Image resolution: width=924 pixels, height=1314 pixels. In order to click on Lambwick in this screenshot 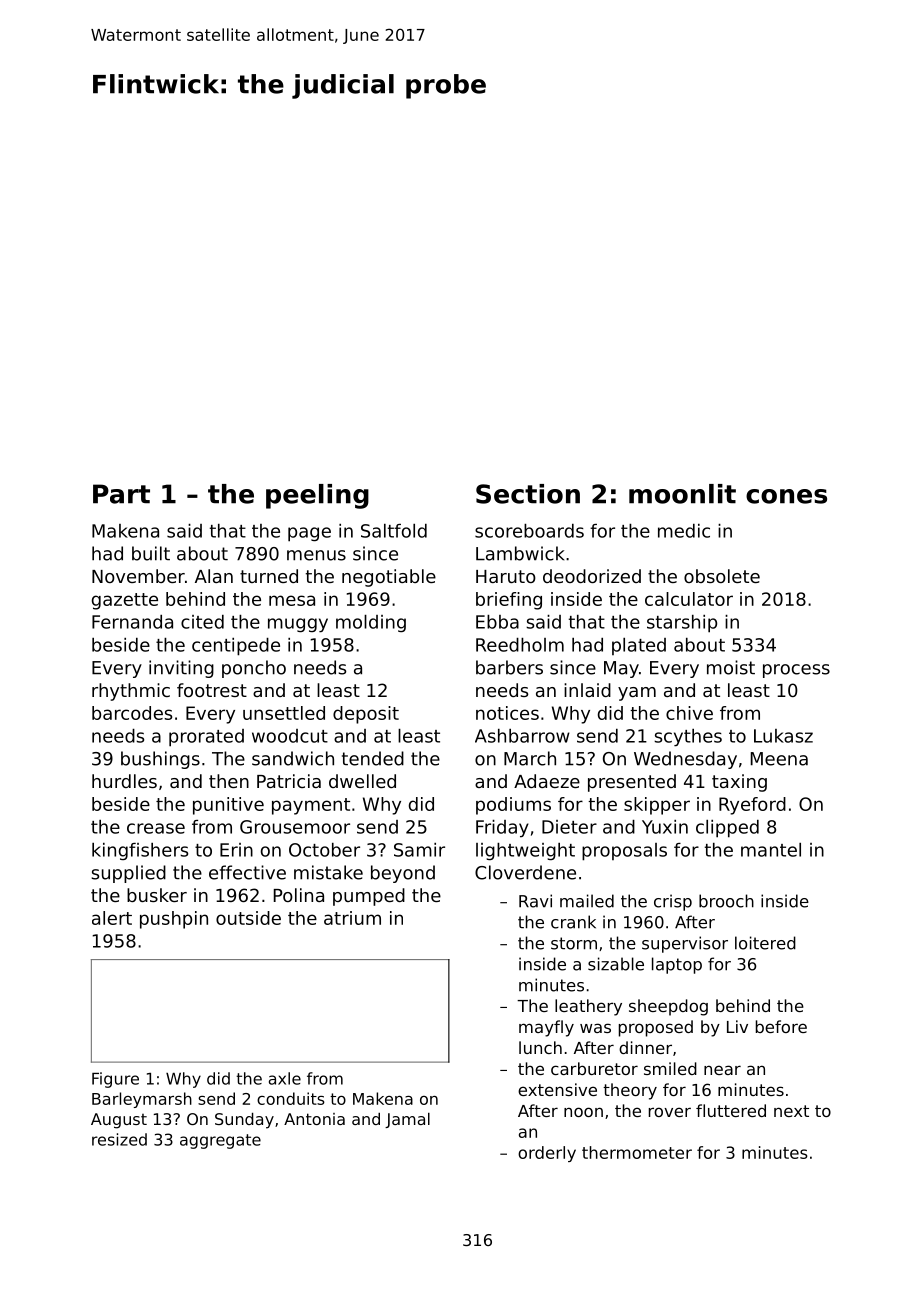, I will do `click(520, 553)`.
